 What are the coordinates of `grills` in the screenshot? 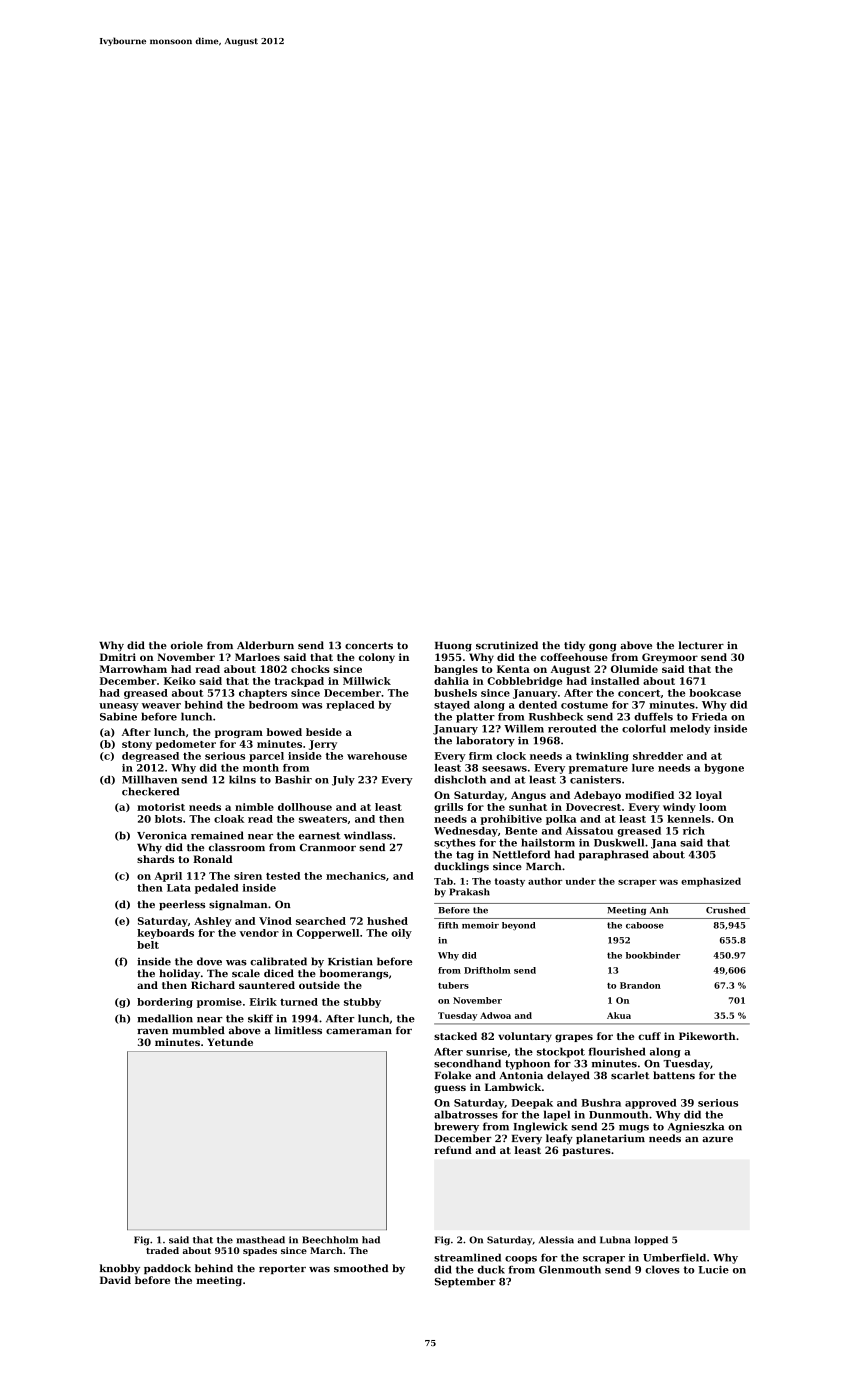 It's located at (448, 808).
